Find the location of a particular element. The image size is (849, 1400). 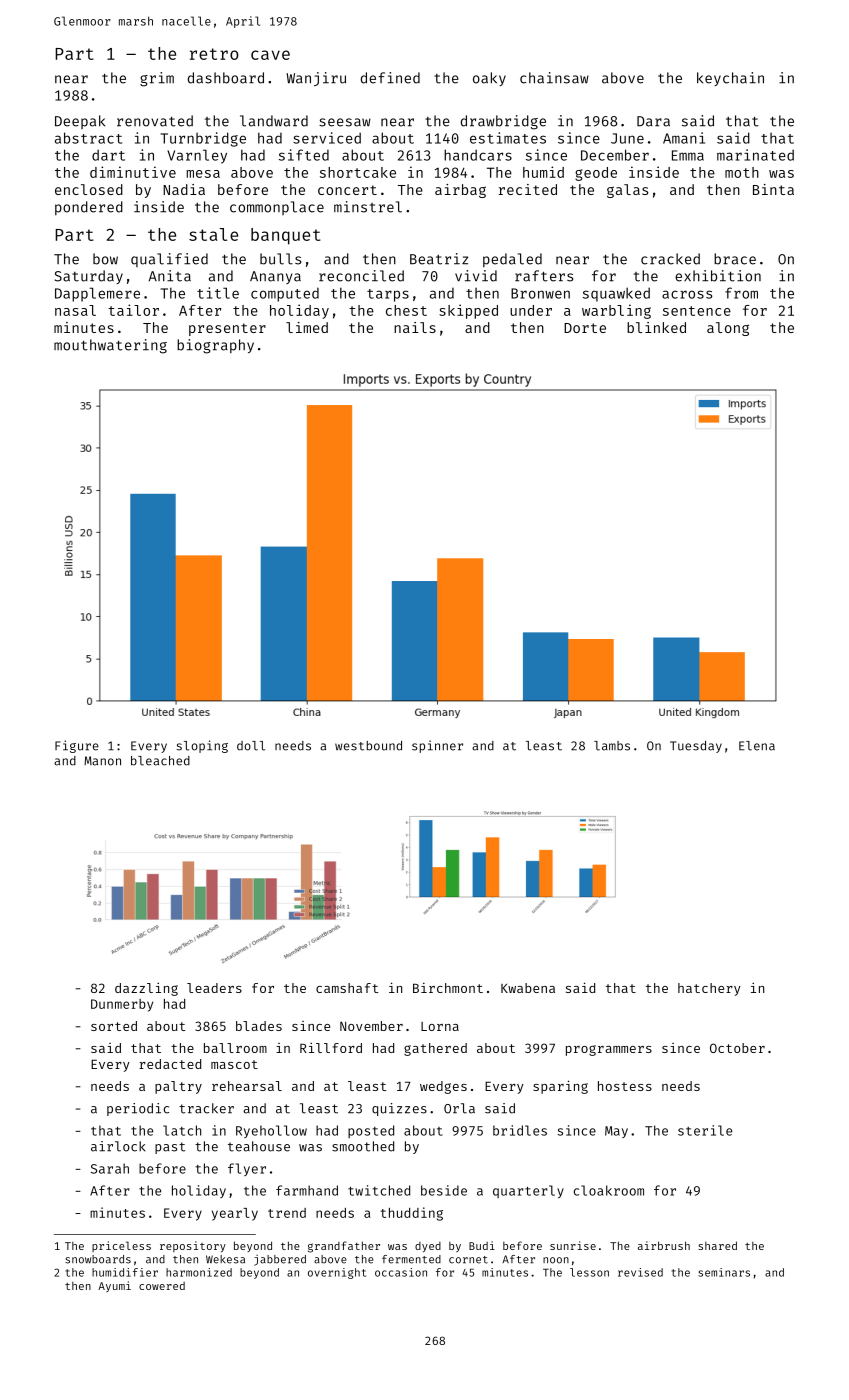

noon is located at coordinates (556, 1260).
